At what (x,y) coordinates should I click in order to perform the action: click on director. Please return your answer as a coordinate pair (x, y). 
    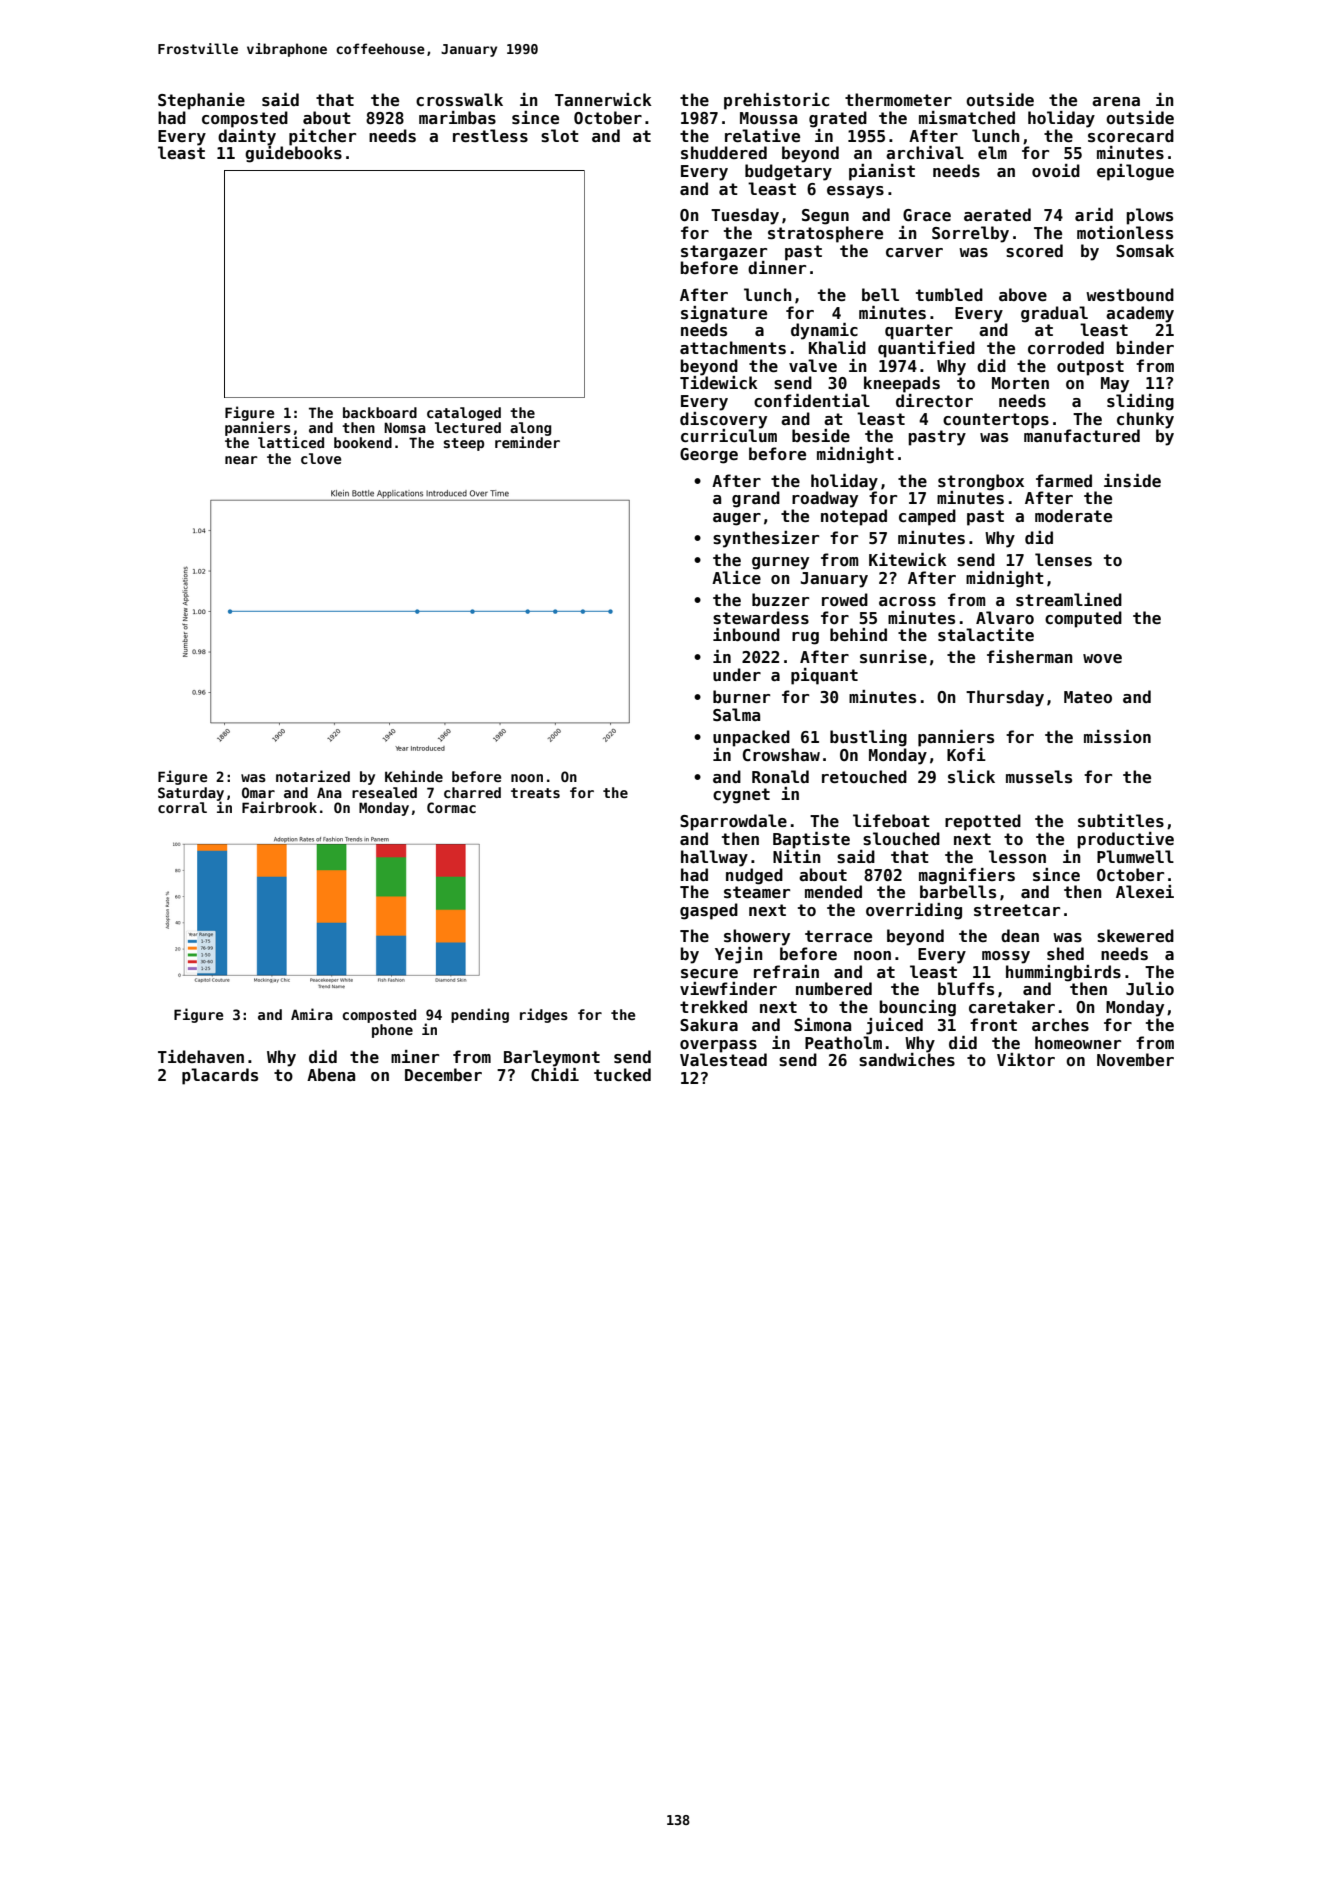
    Looking at the image, I should click on (934, 401).
